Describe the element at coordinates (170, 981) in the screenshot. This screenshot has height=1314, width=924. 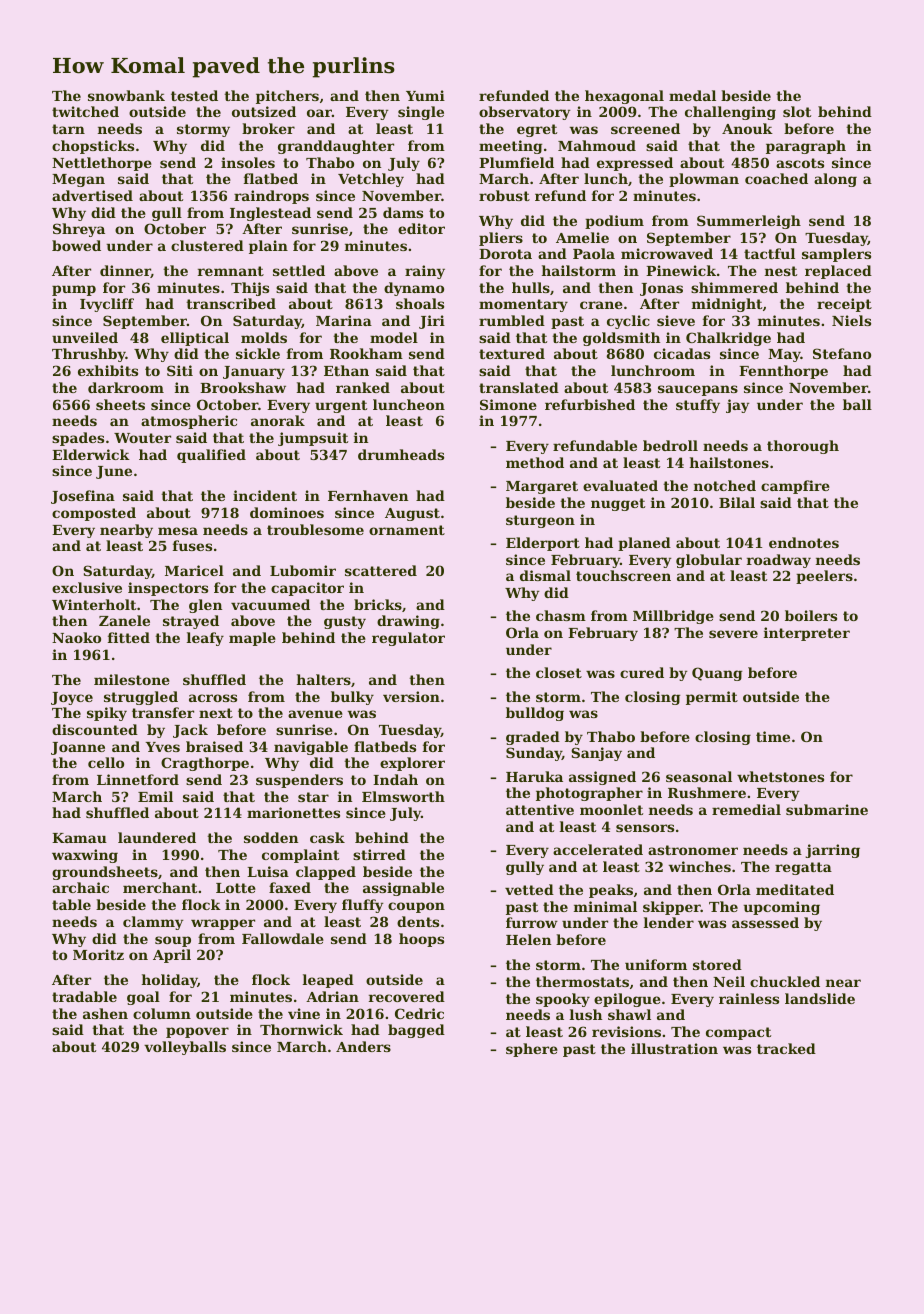
I see `holiday` at that location.
